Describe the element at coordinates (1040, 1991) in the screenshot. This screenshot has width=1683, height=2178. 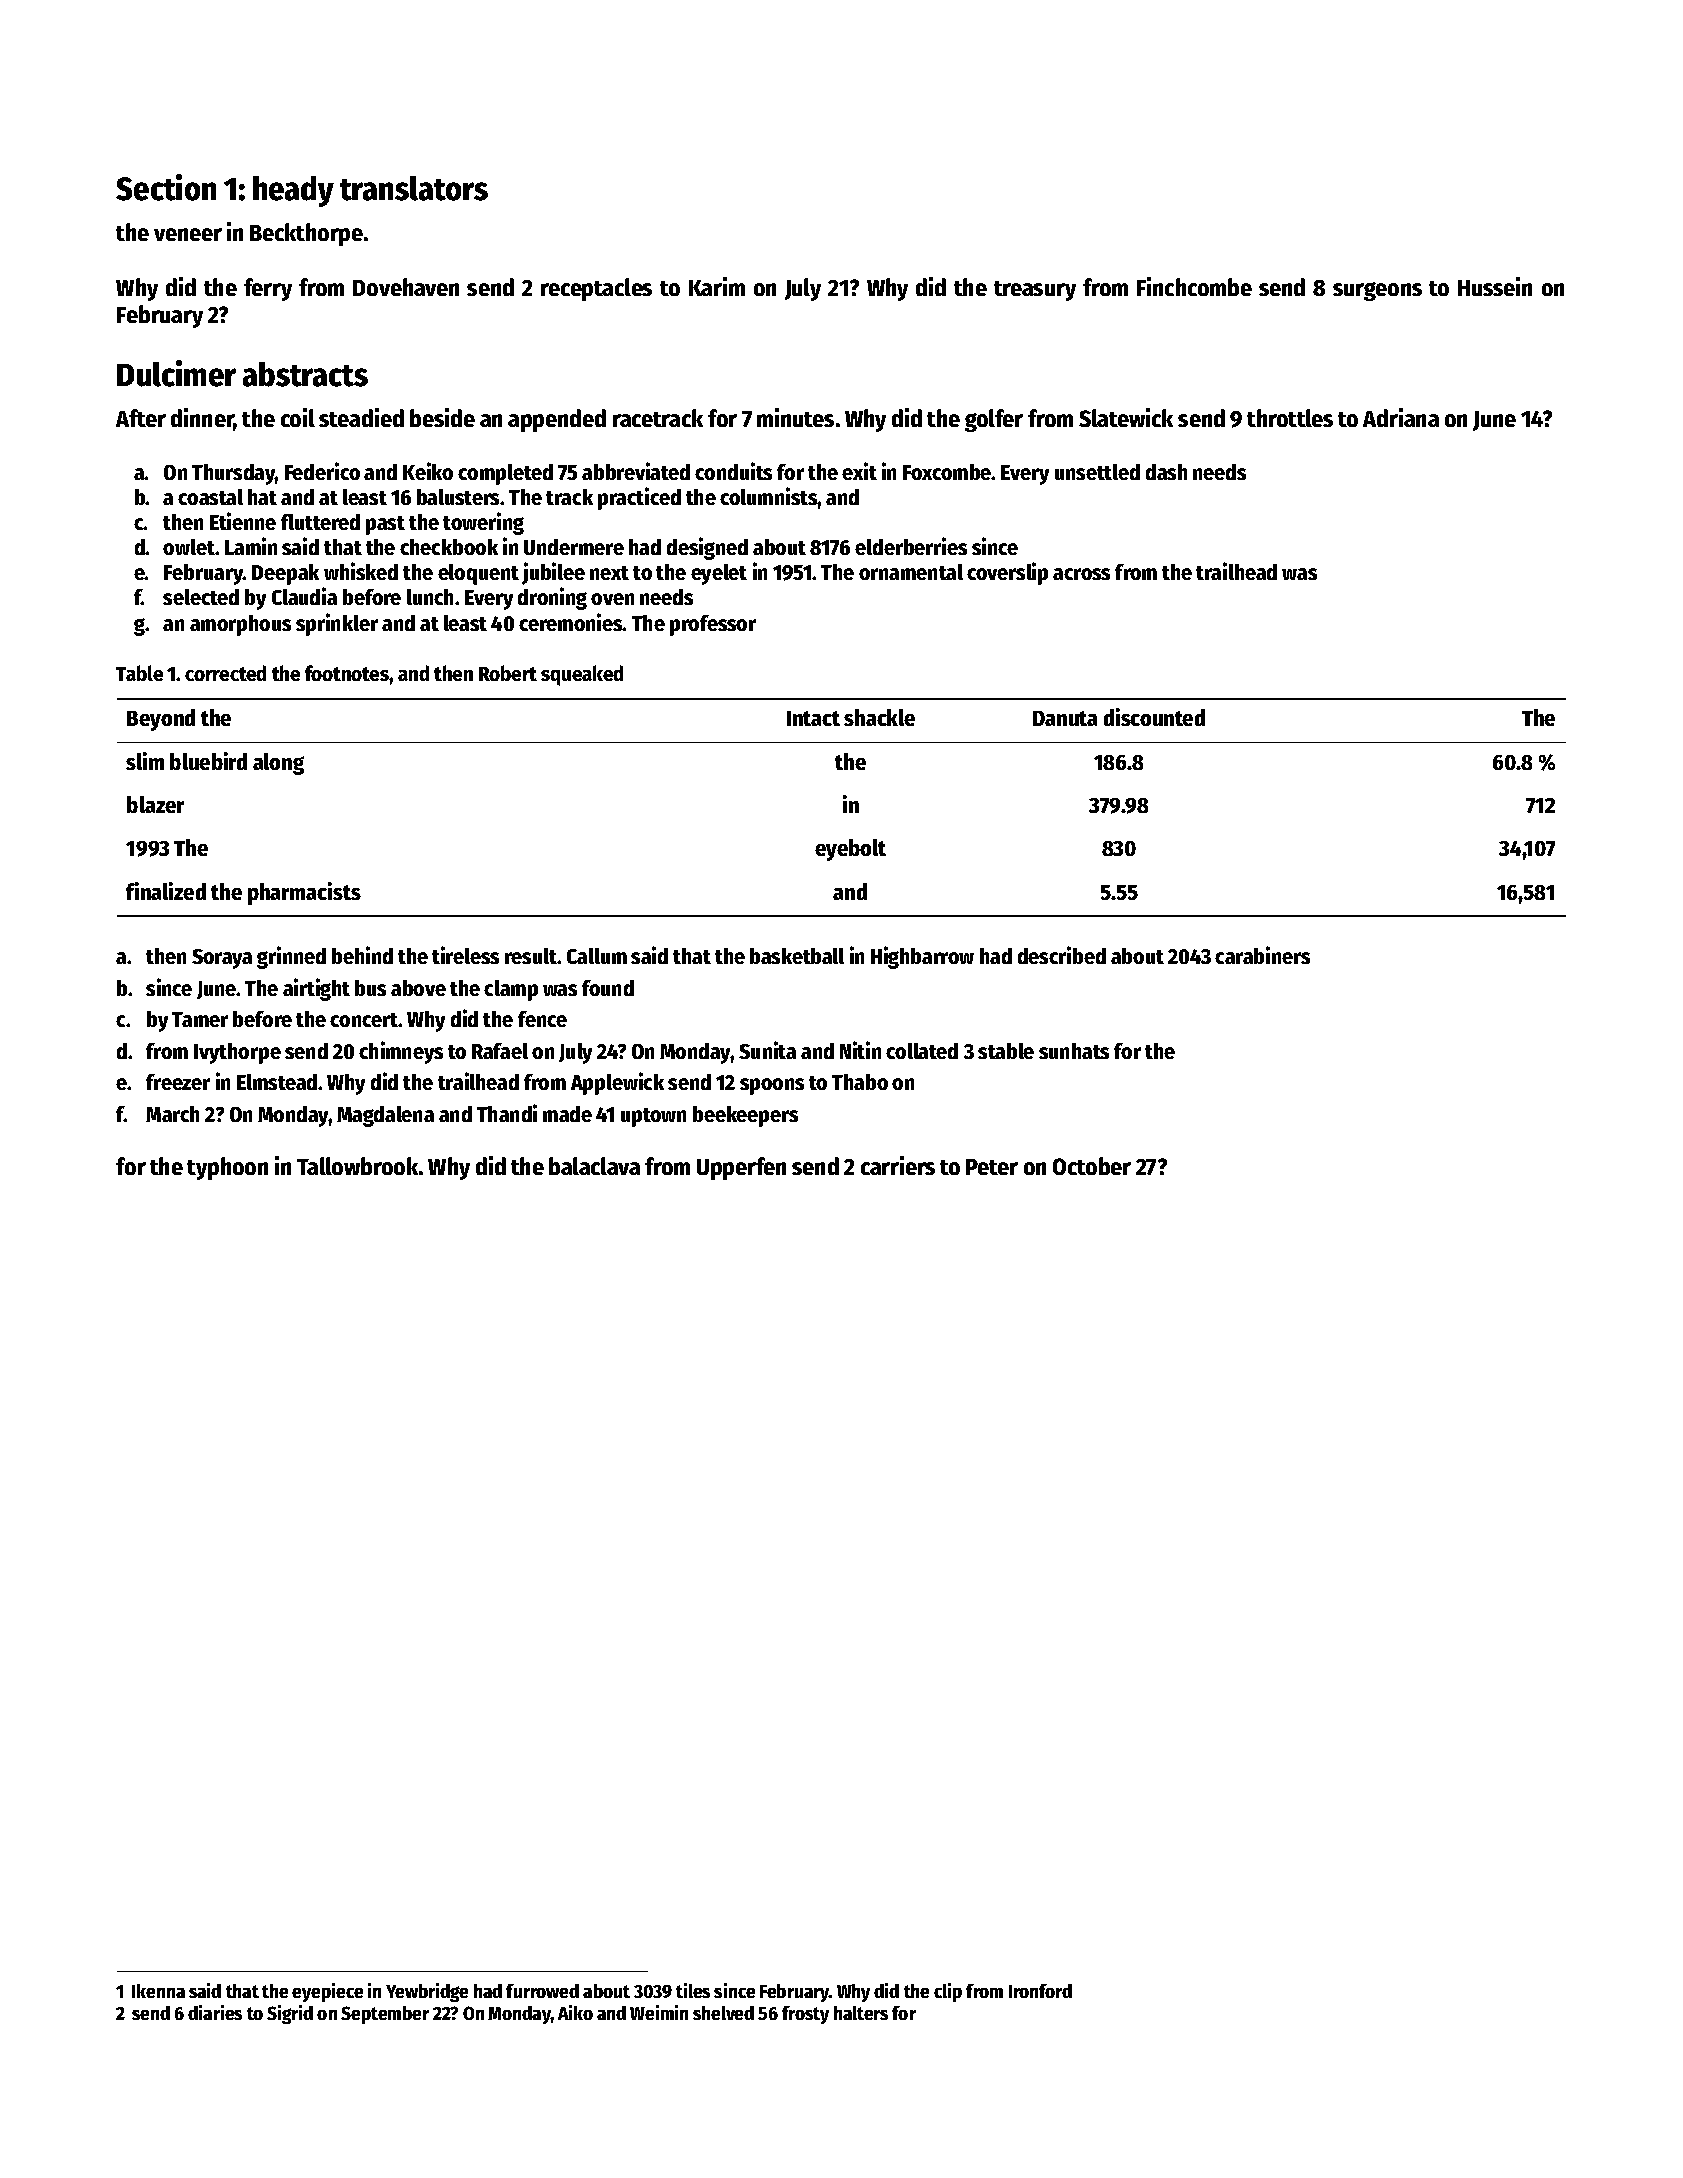
I see `Ironford` at that location.
